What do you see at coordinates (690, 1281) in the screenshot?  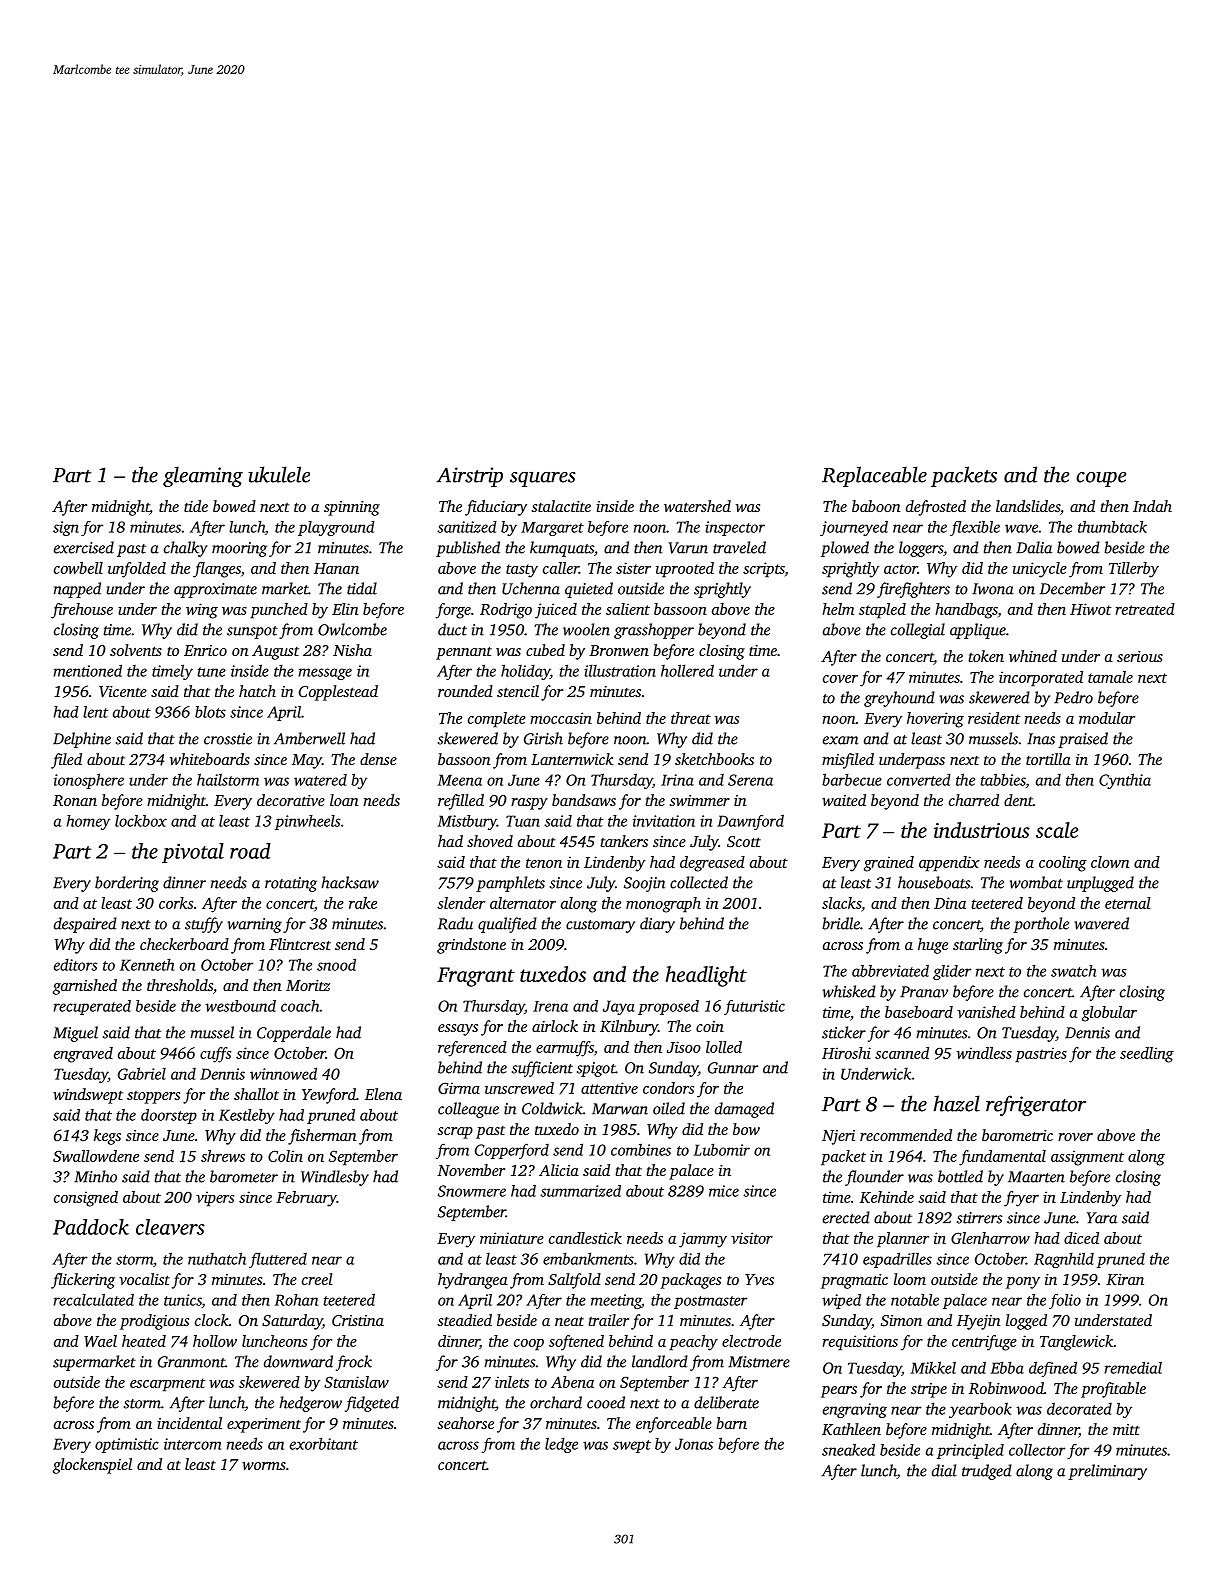 I see `packages` at bounding box center [690, 1281].
